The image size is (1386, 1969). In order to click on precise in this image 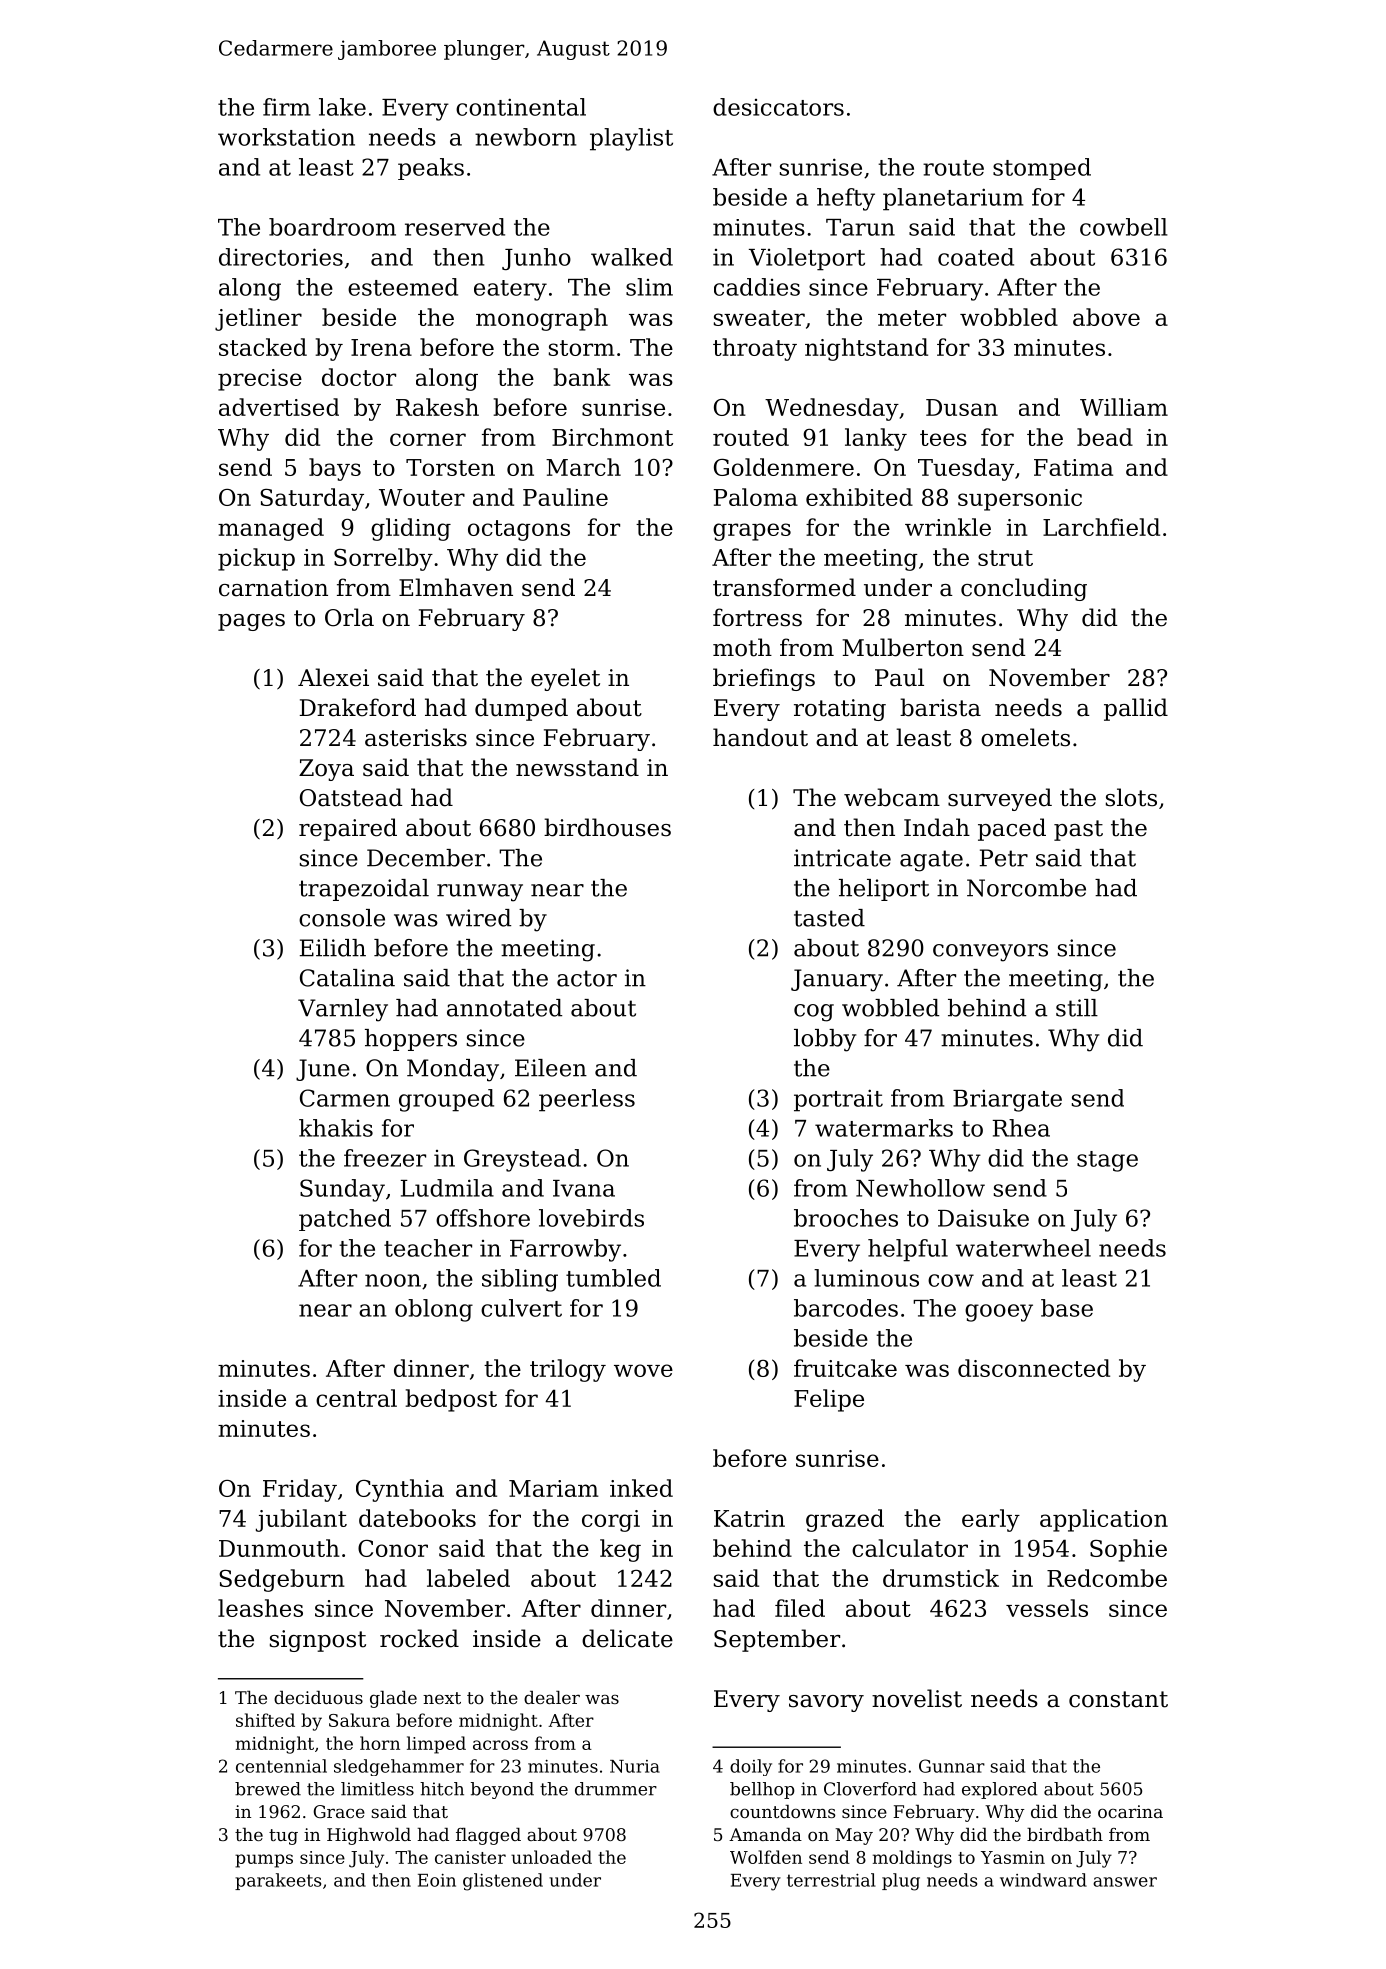, I will do `click(260, 380)`.
